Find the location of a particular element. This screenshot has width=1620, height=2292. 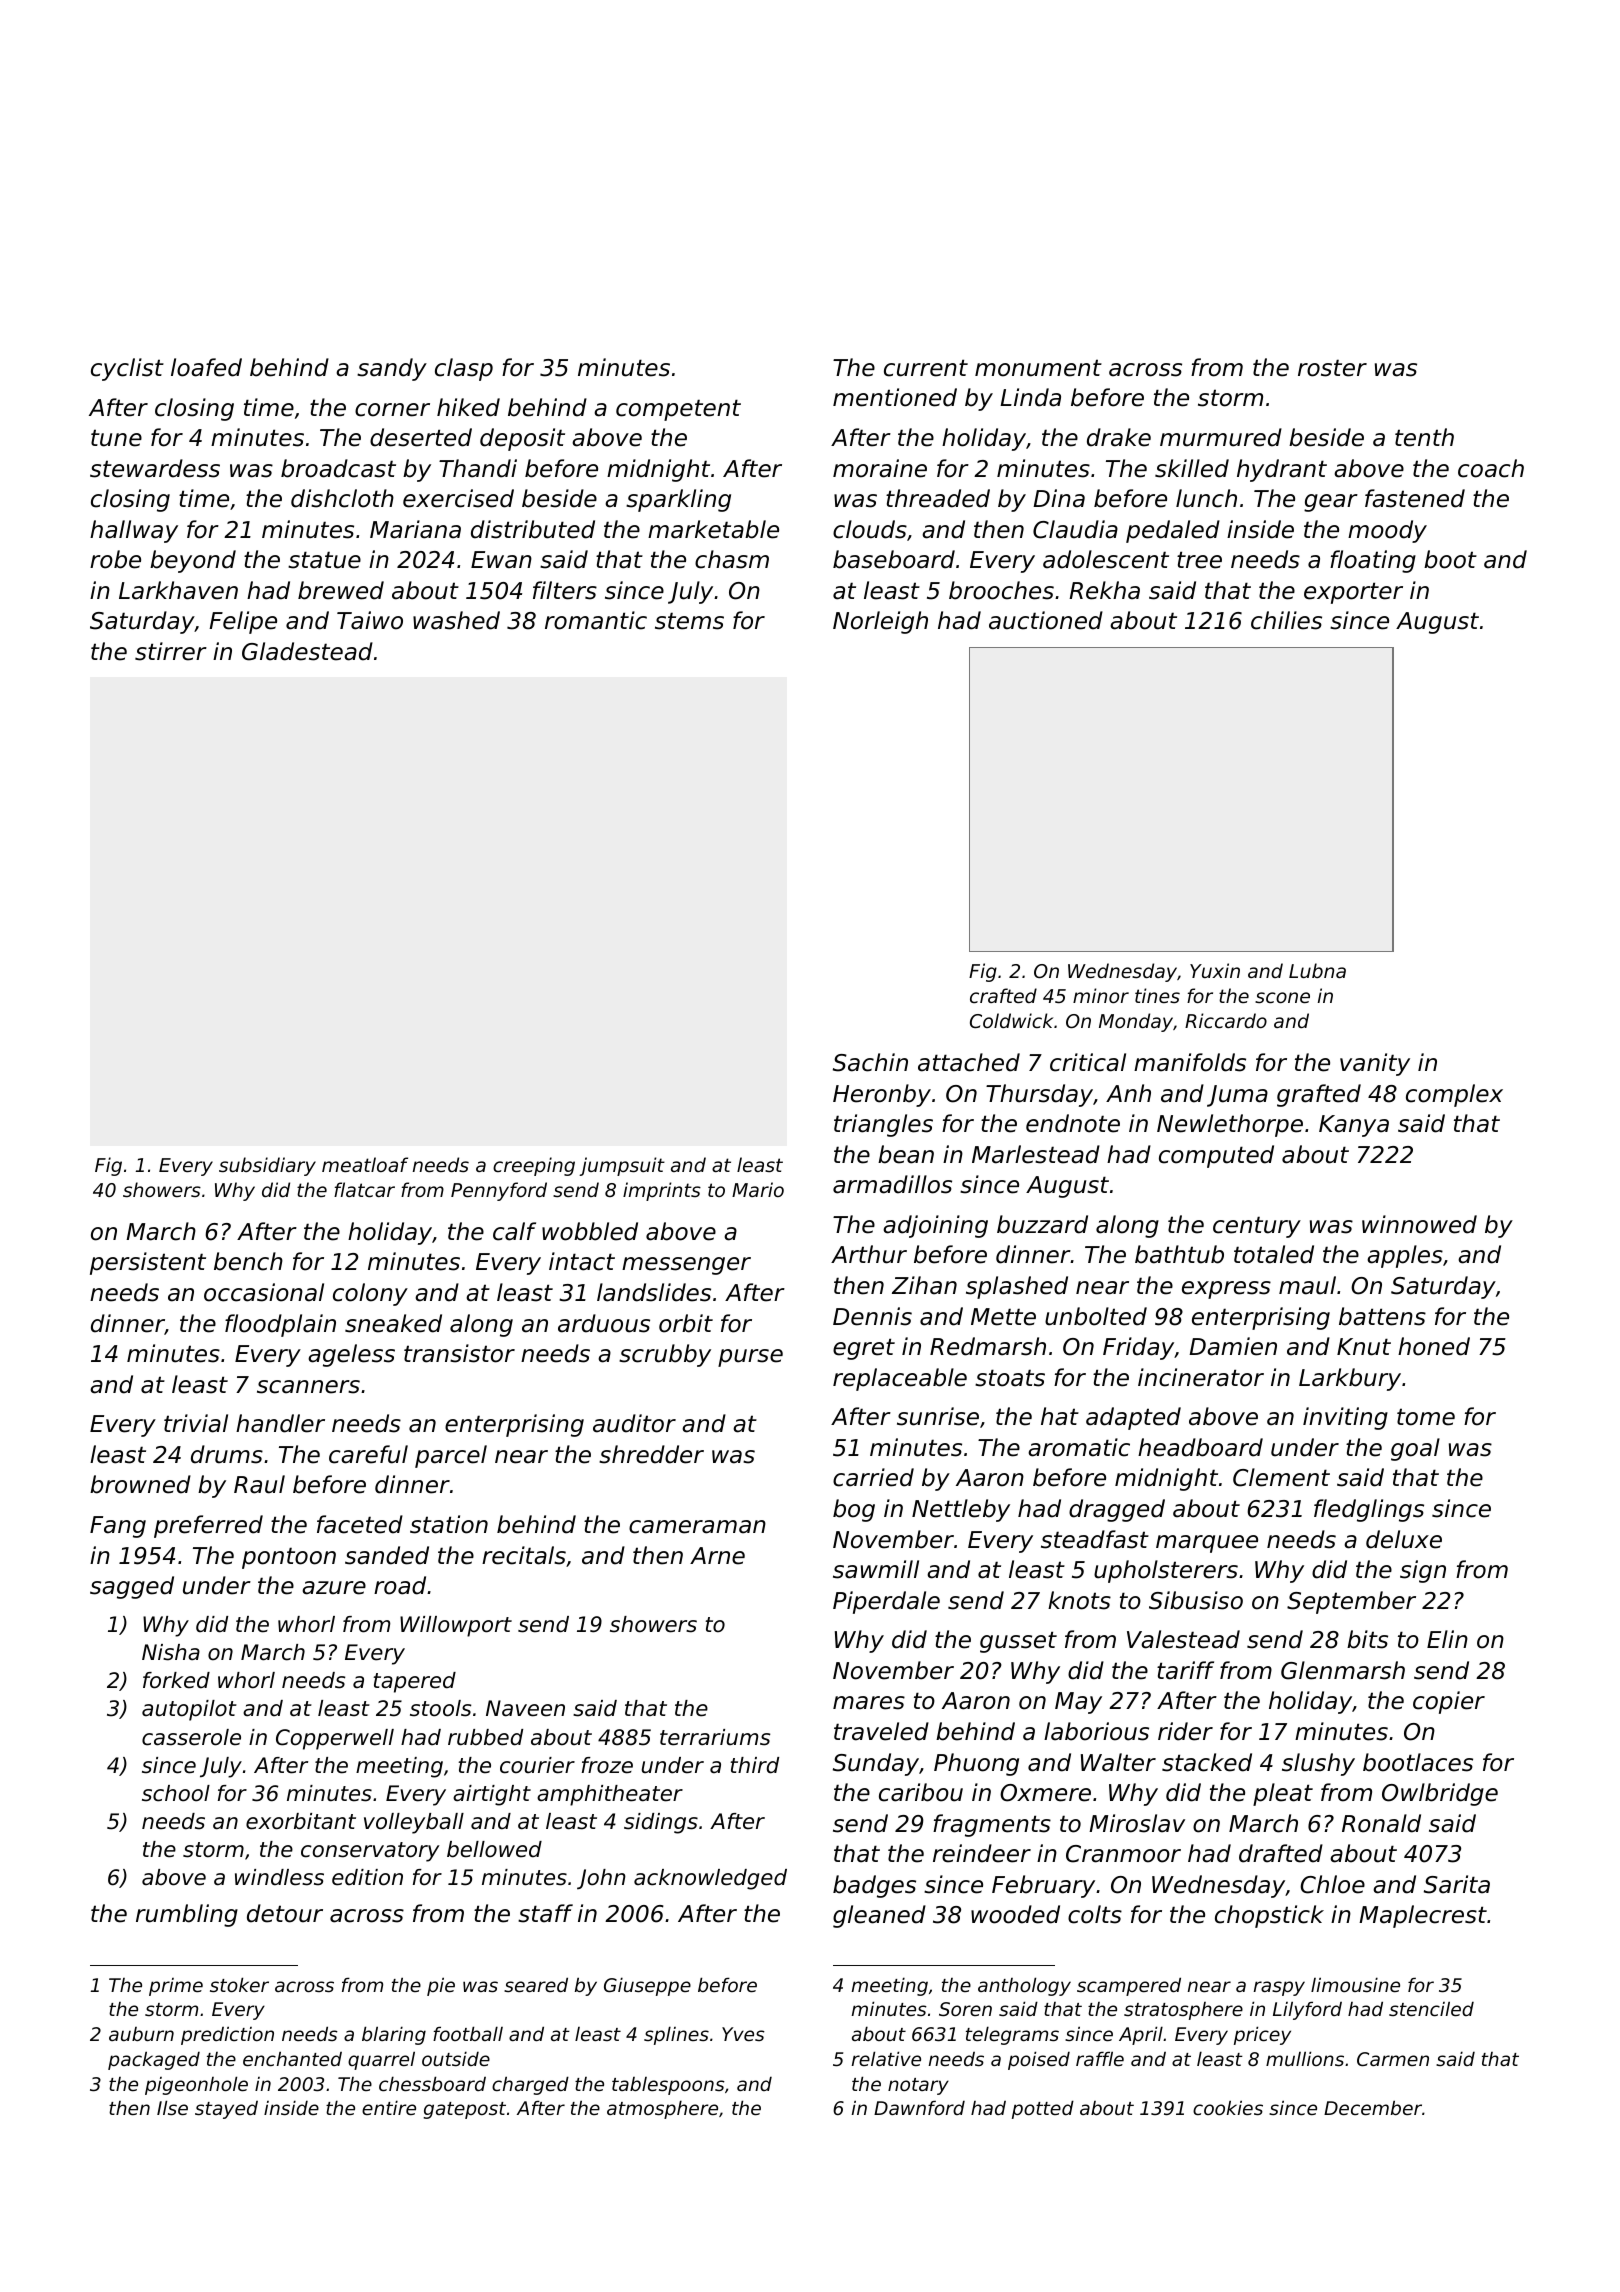

current is located at coordinates (926, 368).
